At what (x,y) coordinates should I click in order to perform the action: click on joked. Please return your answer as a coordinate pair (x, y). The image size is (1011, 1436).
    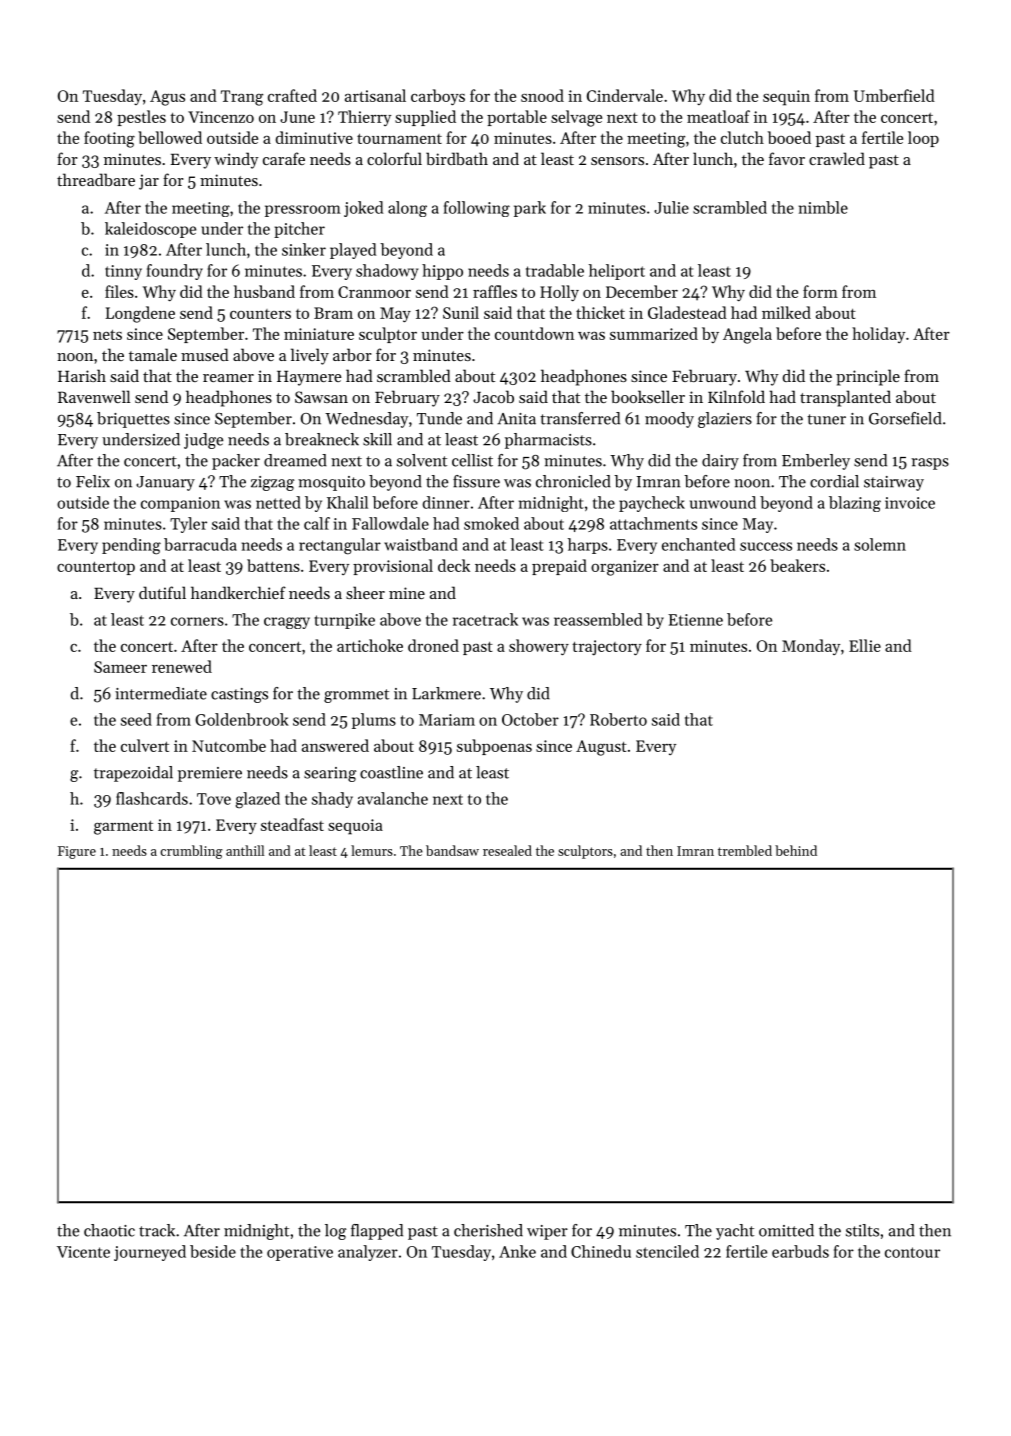
    Looking at the image, I should click on (363, 209).
